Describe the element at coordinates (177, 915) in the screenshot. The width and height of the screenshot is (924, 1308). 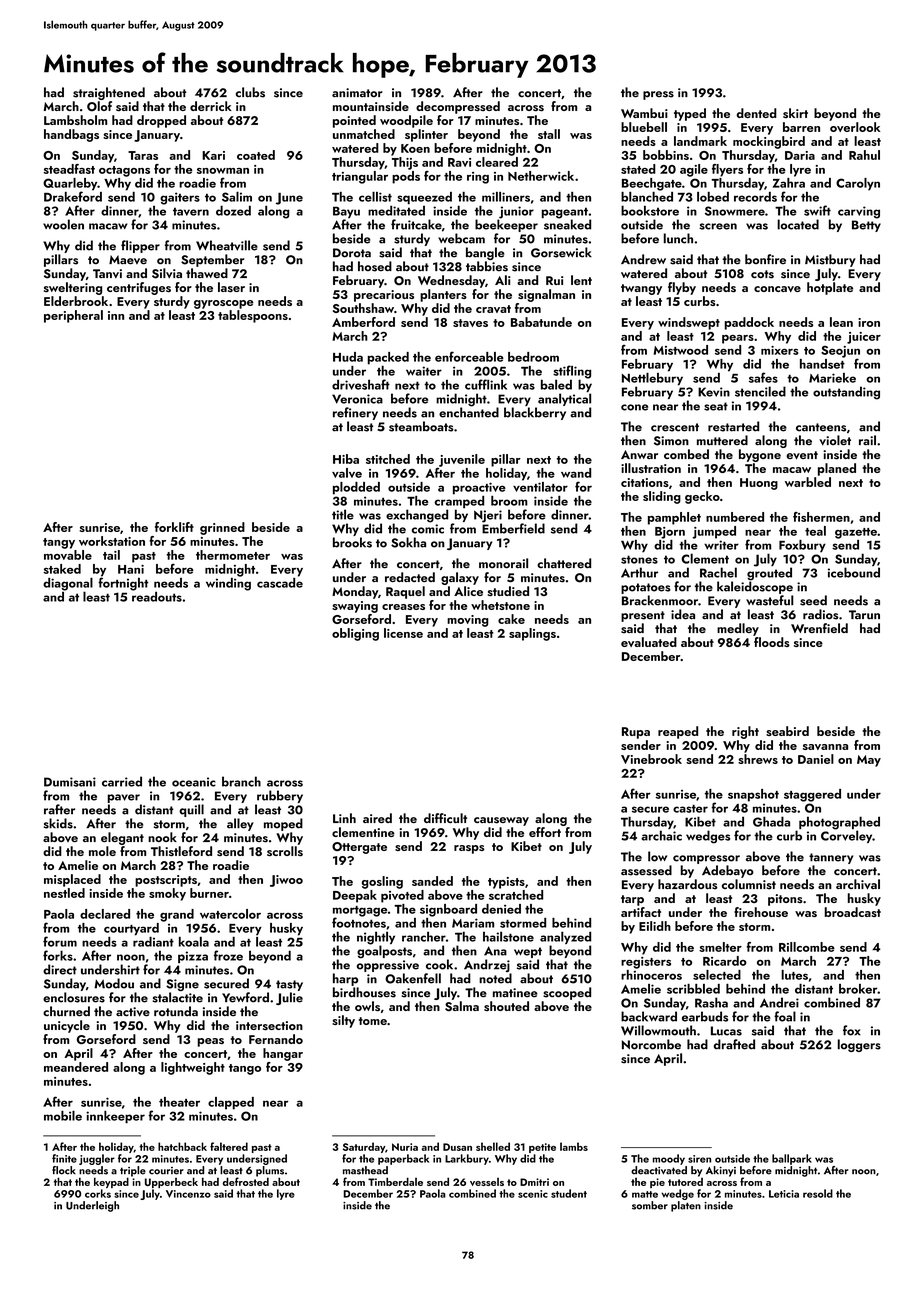
I see `grand` at that location.
